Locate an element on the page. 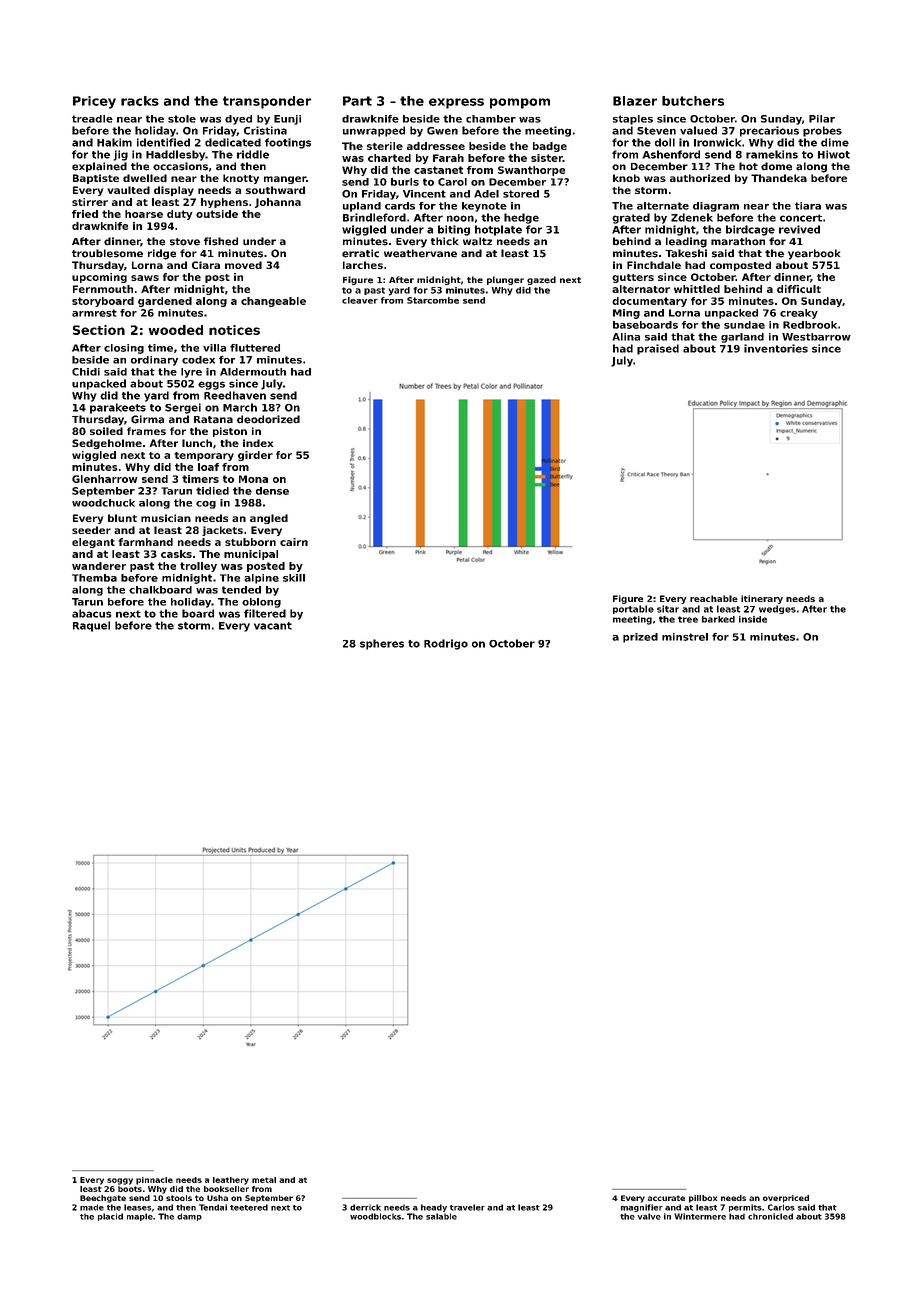  Pilar is located at coordinates (822, 119).
